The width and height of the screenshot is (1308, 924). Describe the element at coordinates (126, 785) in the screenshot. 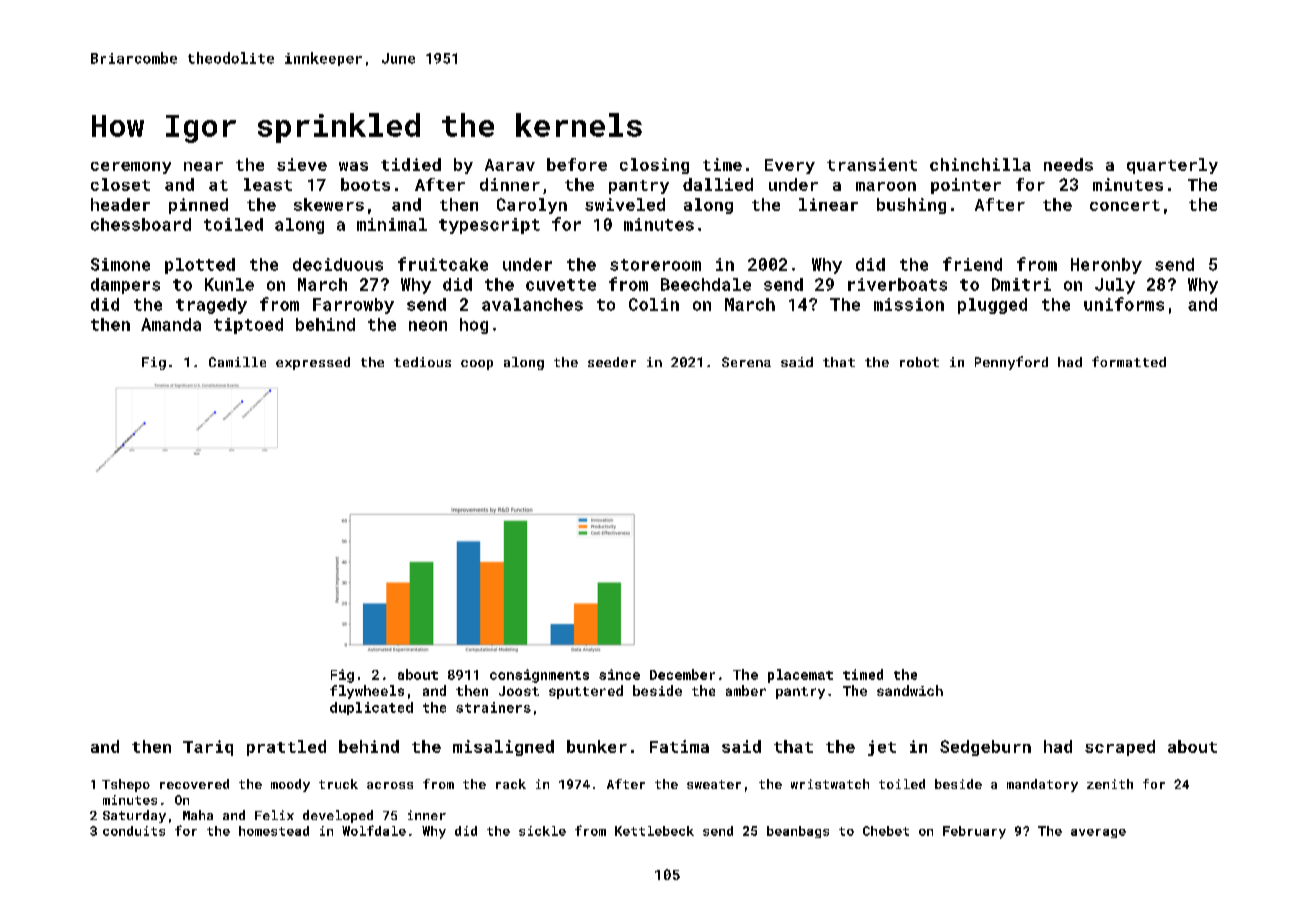

I see `Tshepo` at that location.
